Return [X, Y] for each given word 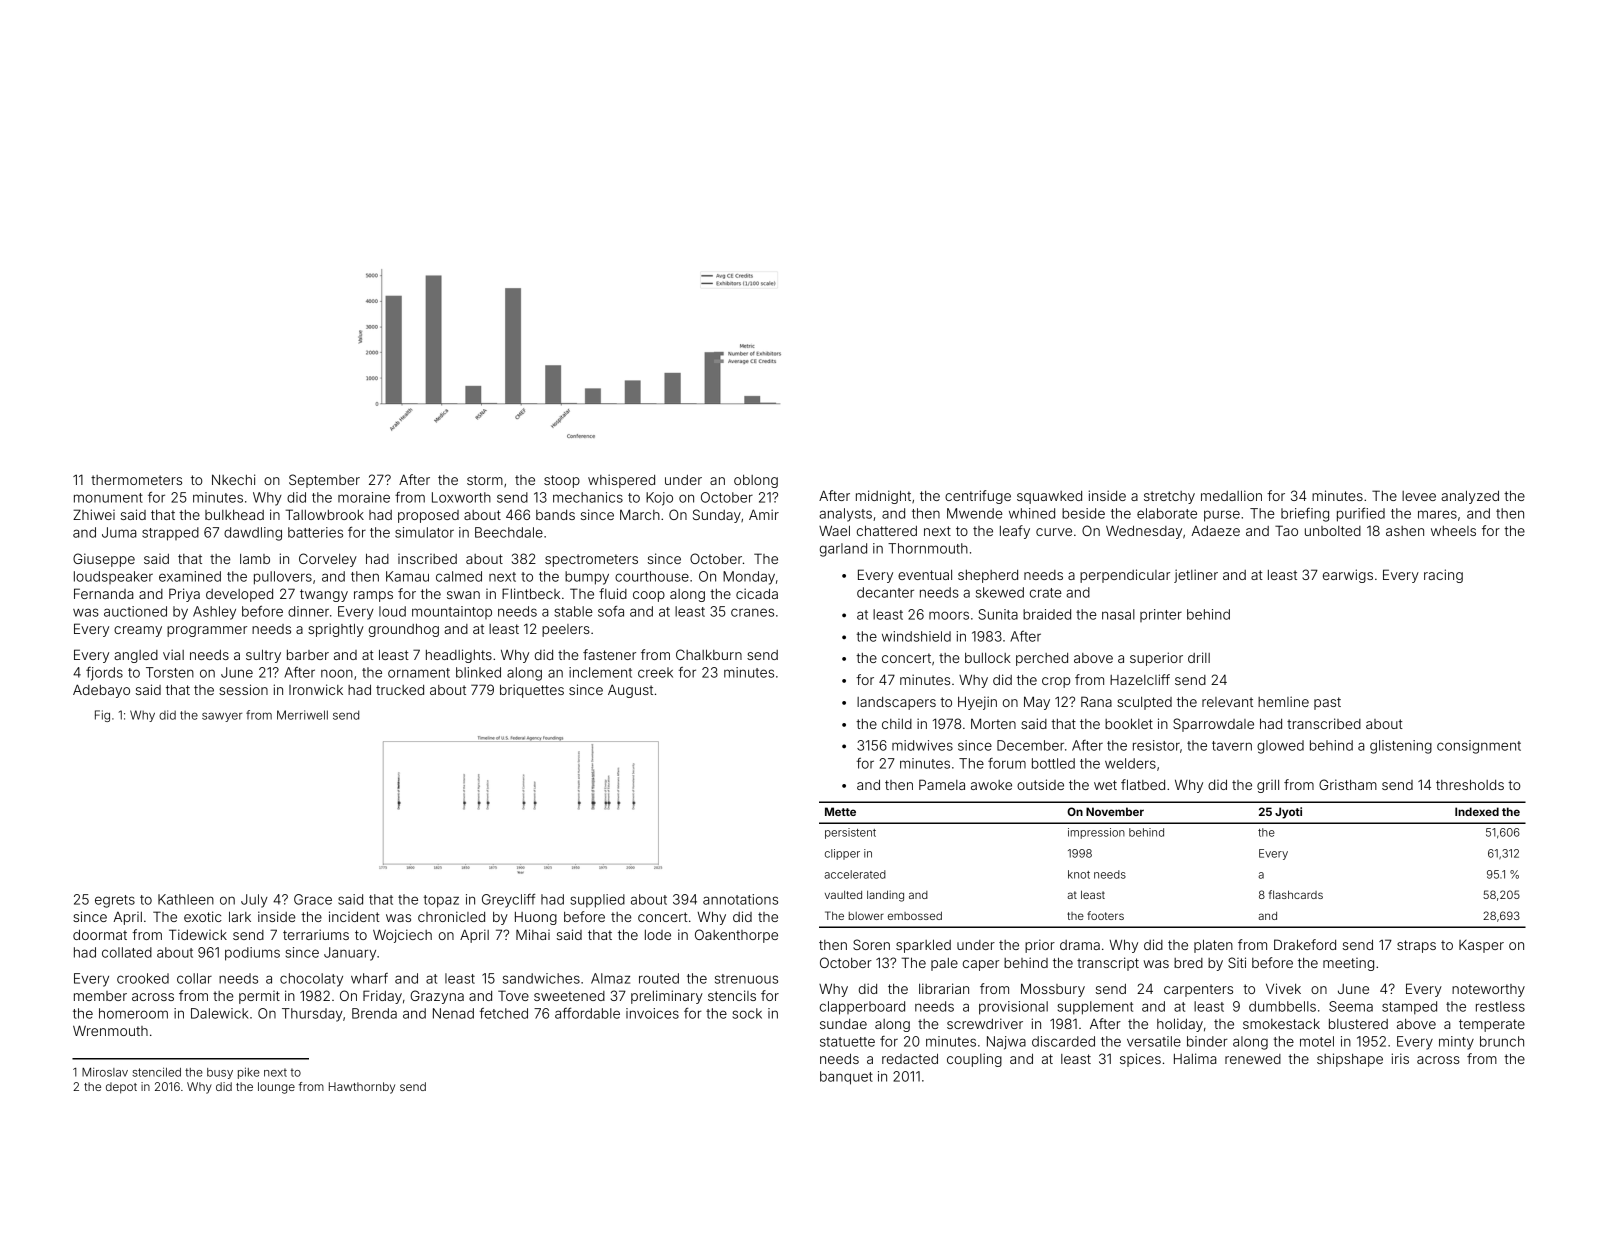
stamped [1409, 1008]
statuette [847, 1042]
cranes [752, 612]
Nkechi [233, 479]
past [1327, 703]
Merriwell [302, 715]
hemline [1283, 701]
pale [944, 964]
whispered [621, 481]
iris [1400, 1058]
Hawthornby [362, 1088]
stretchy [1169, 497]
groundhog [404, 630]
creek [655, 672]
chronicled [451, 916]
